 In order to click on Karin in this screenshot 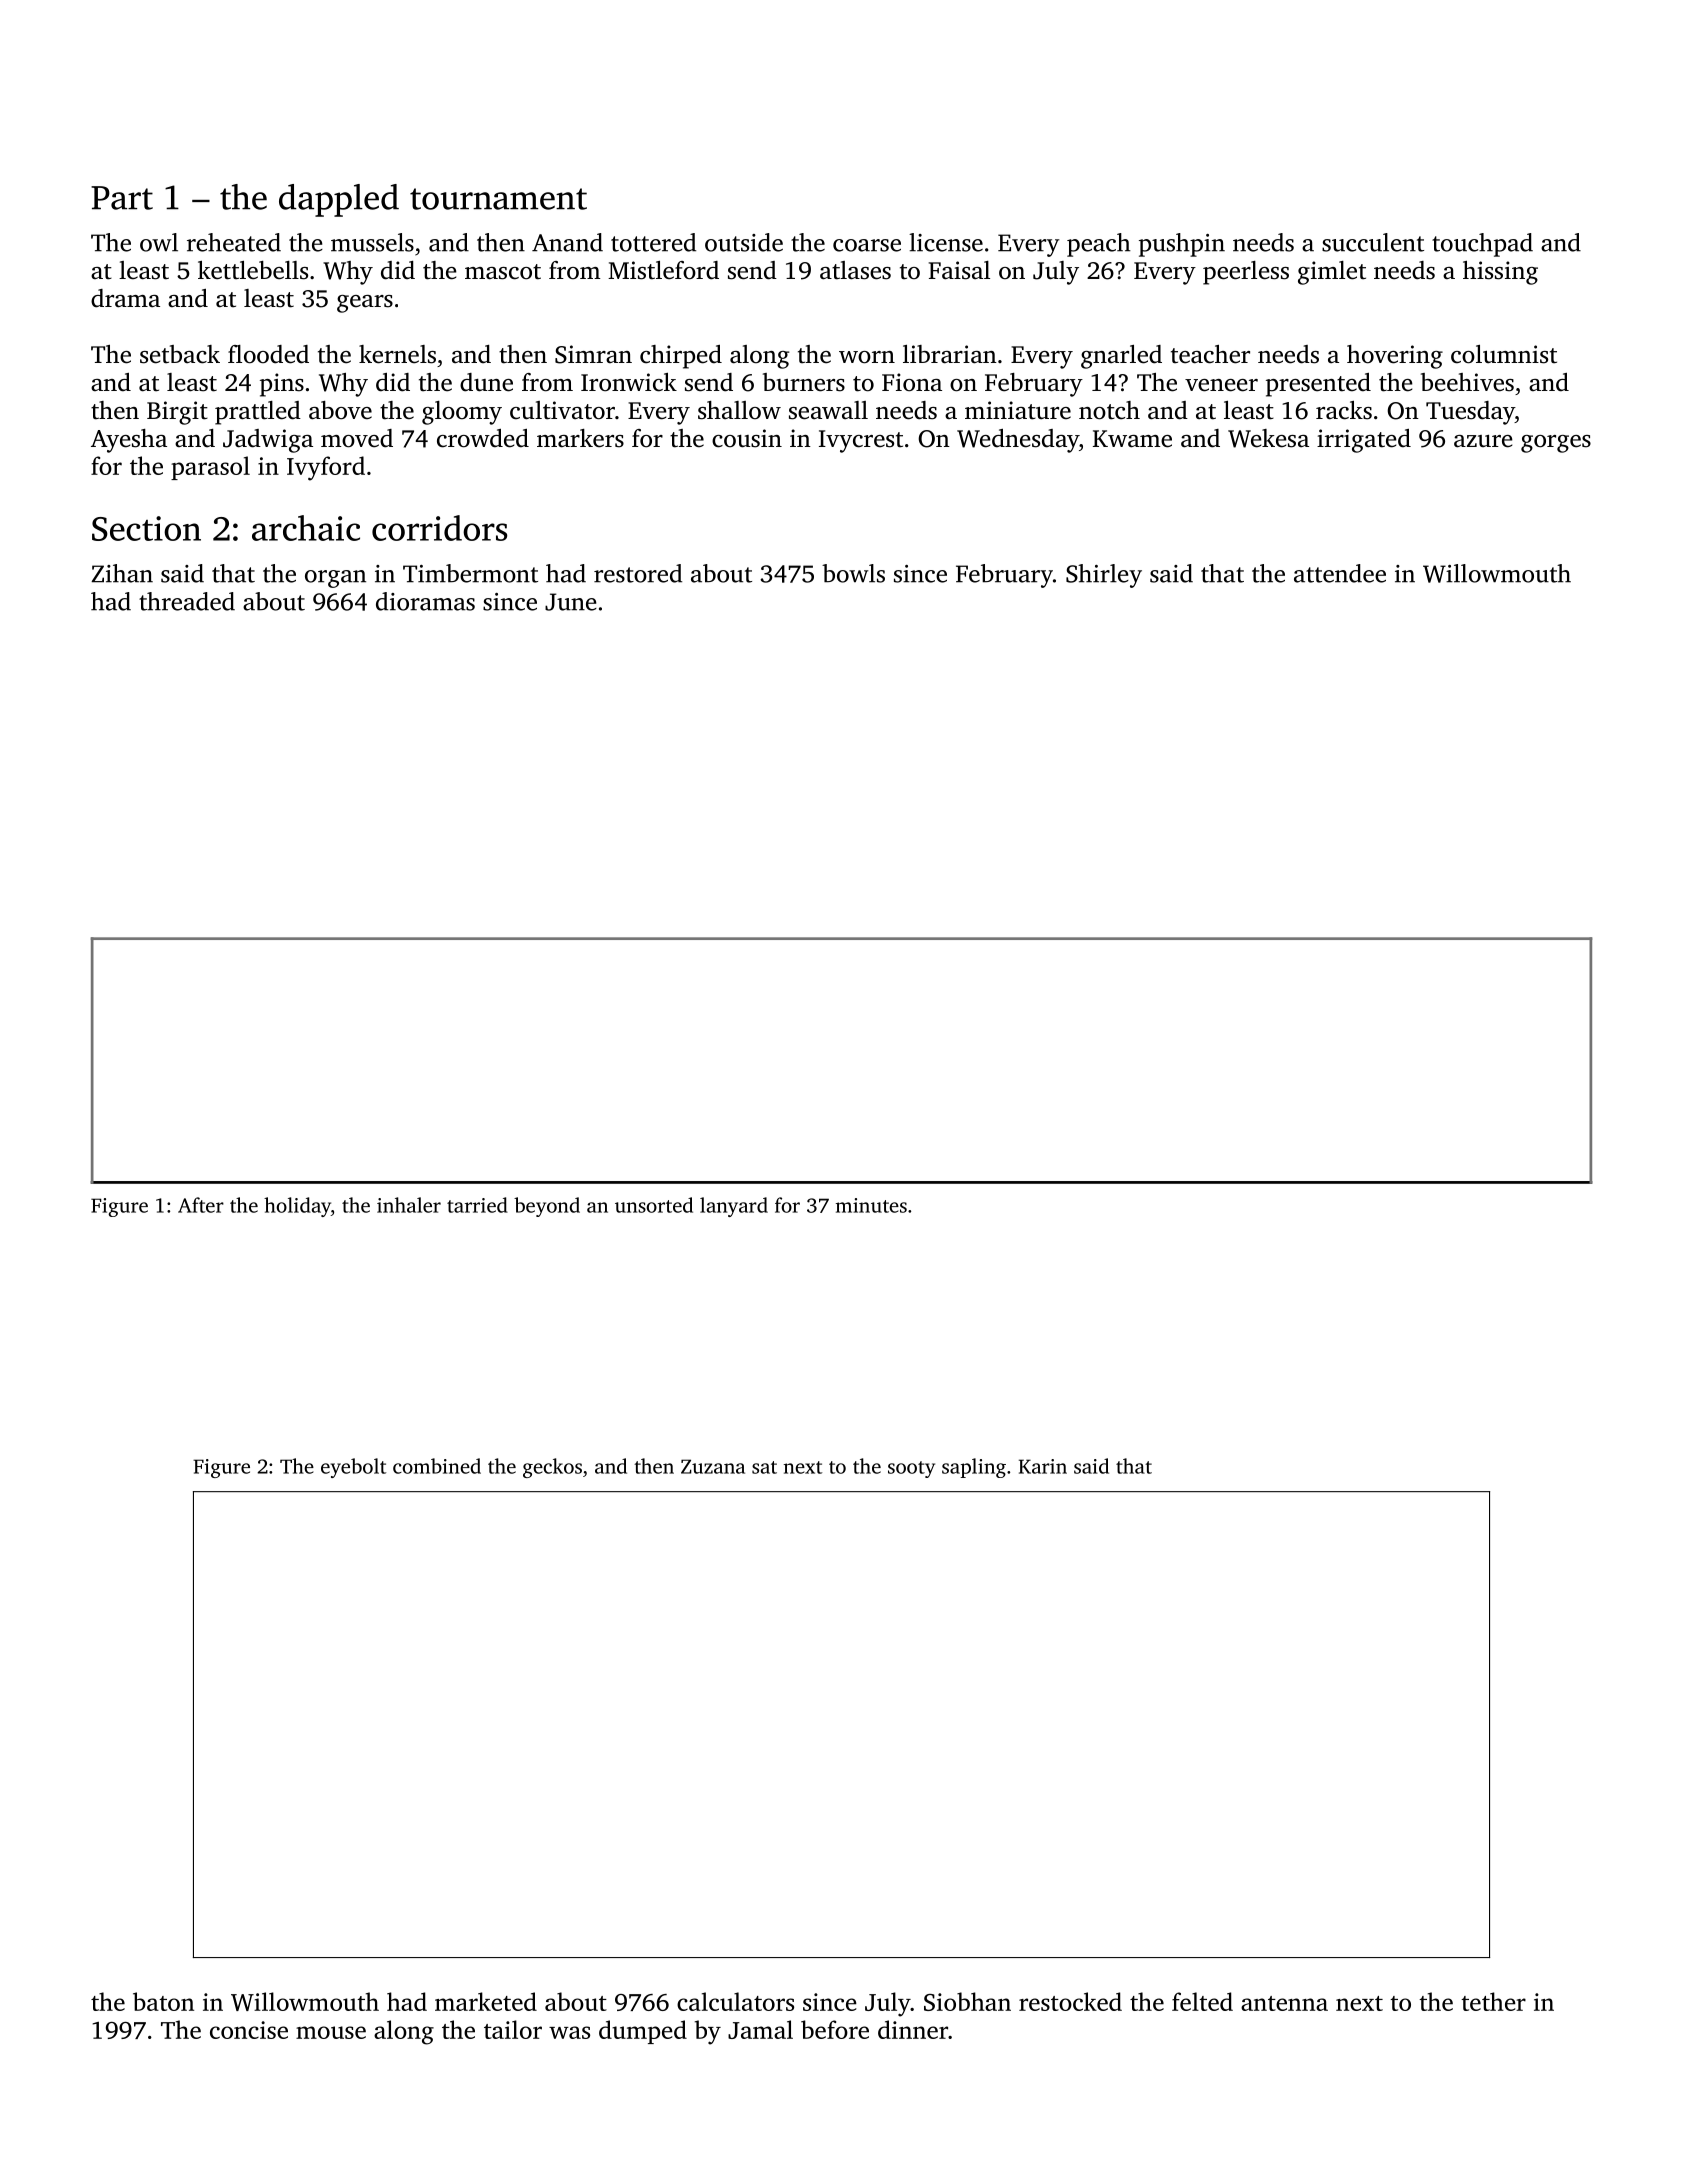, I will do `click(1043, 1466)`.
